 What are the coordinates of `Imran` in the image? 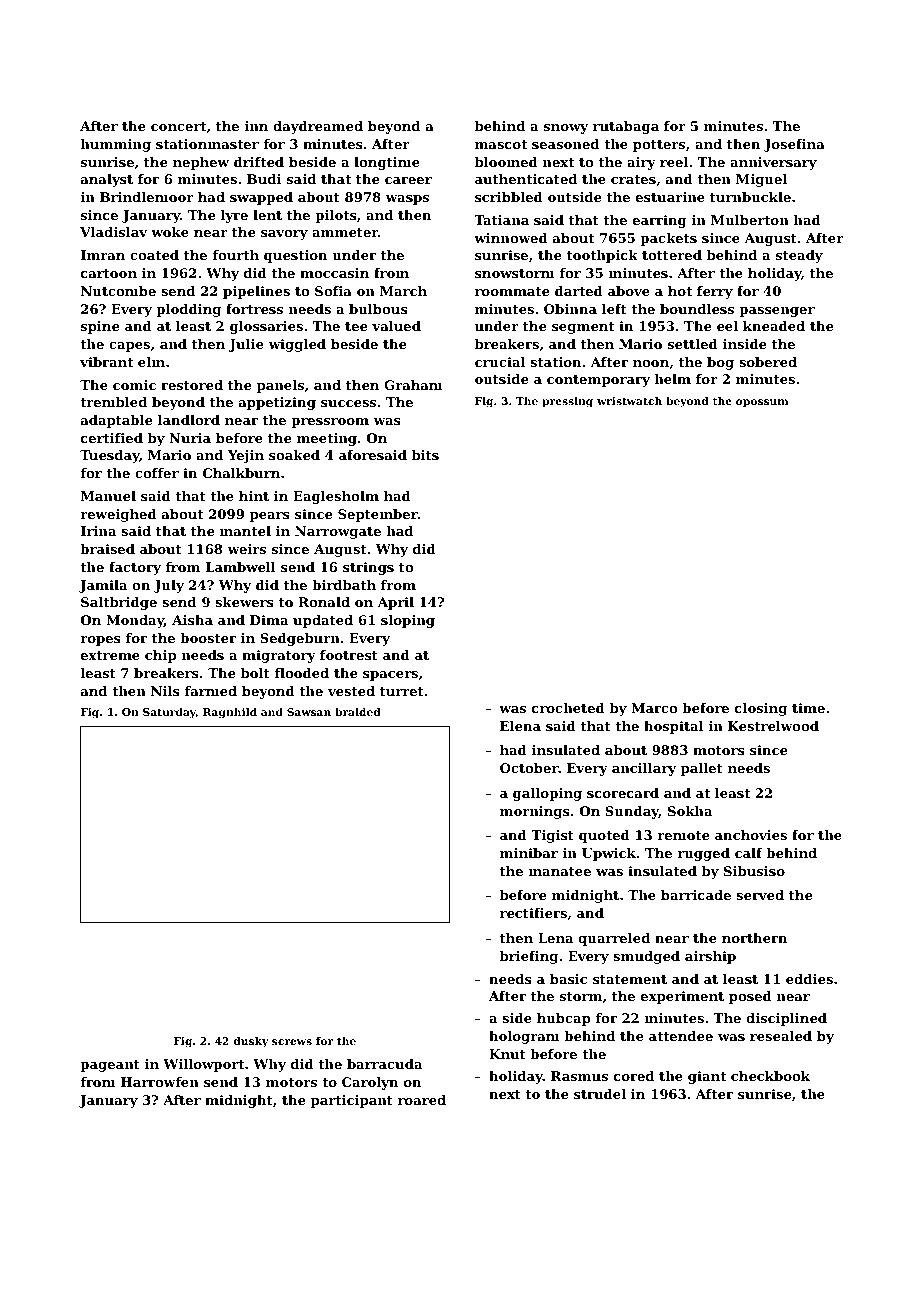 It's located at (103, 255).
